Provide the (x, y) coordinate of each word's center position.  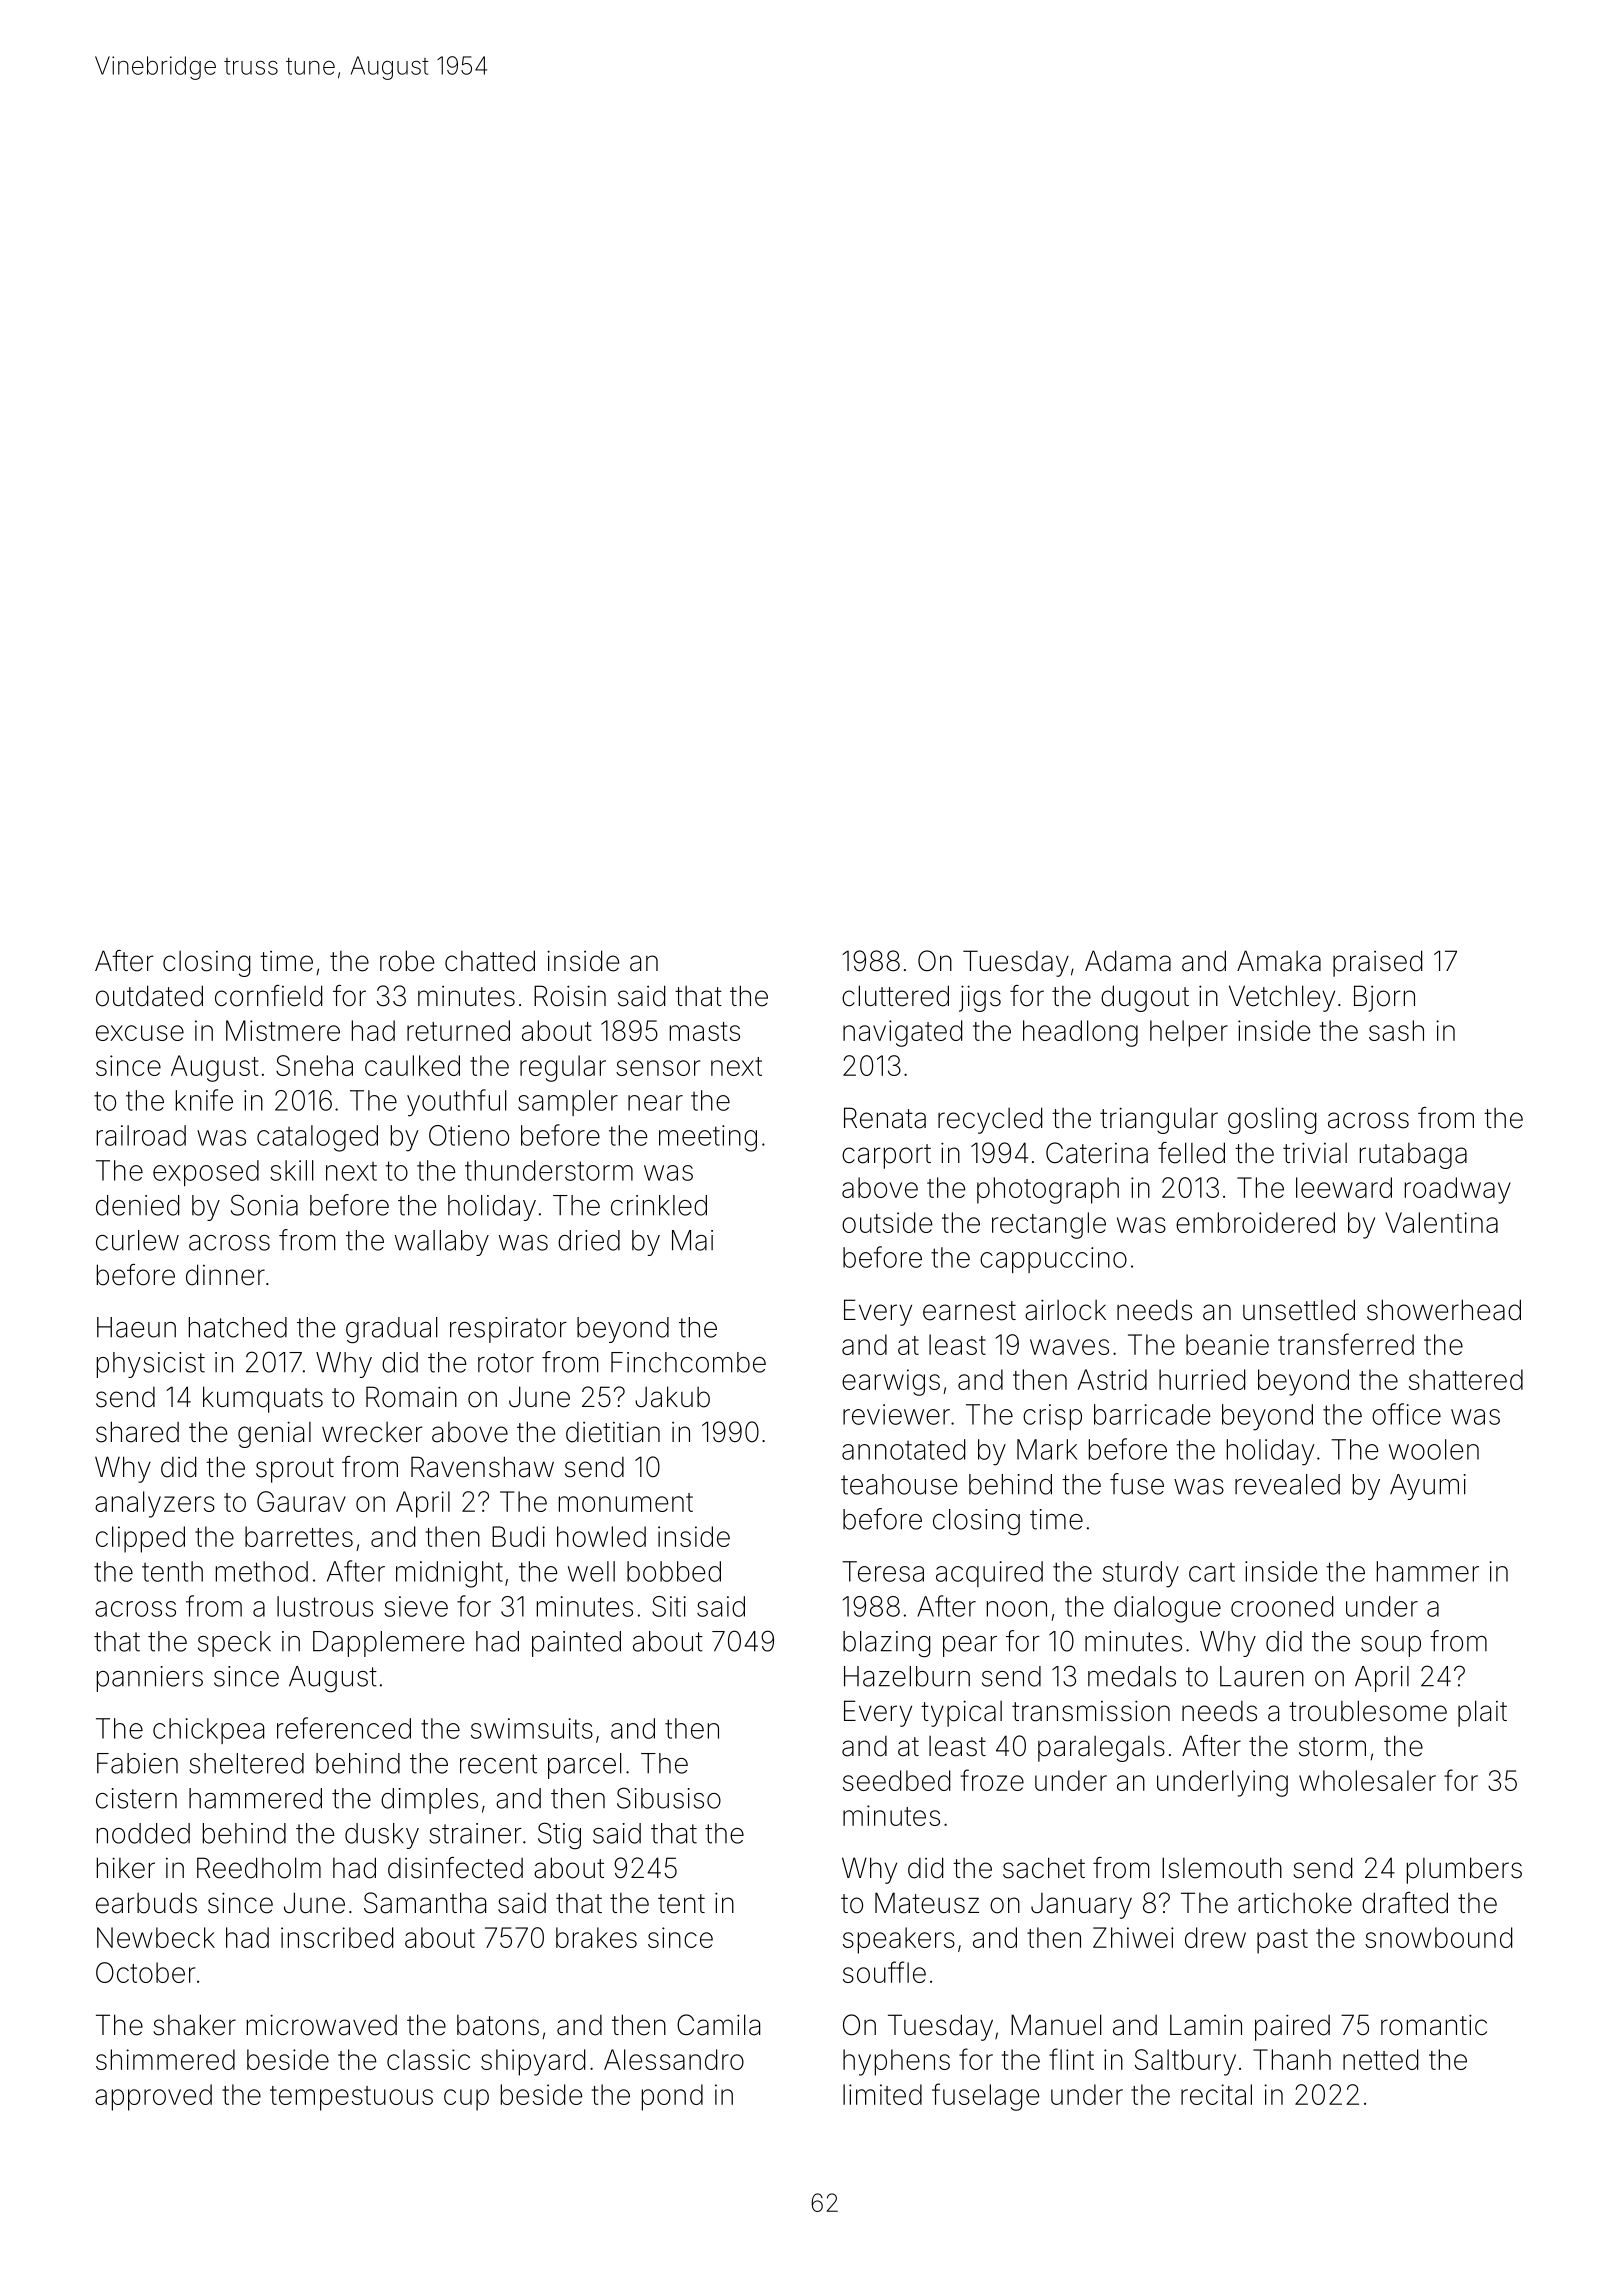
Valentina (1441, 1222)
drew (1215, 1937)
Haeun (136, 1327)
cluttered (895, 996)
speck (234, 1644)
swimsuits (532, 1728)
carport (886, 1156)
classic (428, 2059)
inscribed (337, 1937)
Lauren (1262, 1676)
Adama (1128, 961)
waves (1069, 1347)
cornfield (268, 996)
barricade (1152, 1414)
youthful (457, 1103)
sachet (1044, 1868)
